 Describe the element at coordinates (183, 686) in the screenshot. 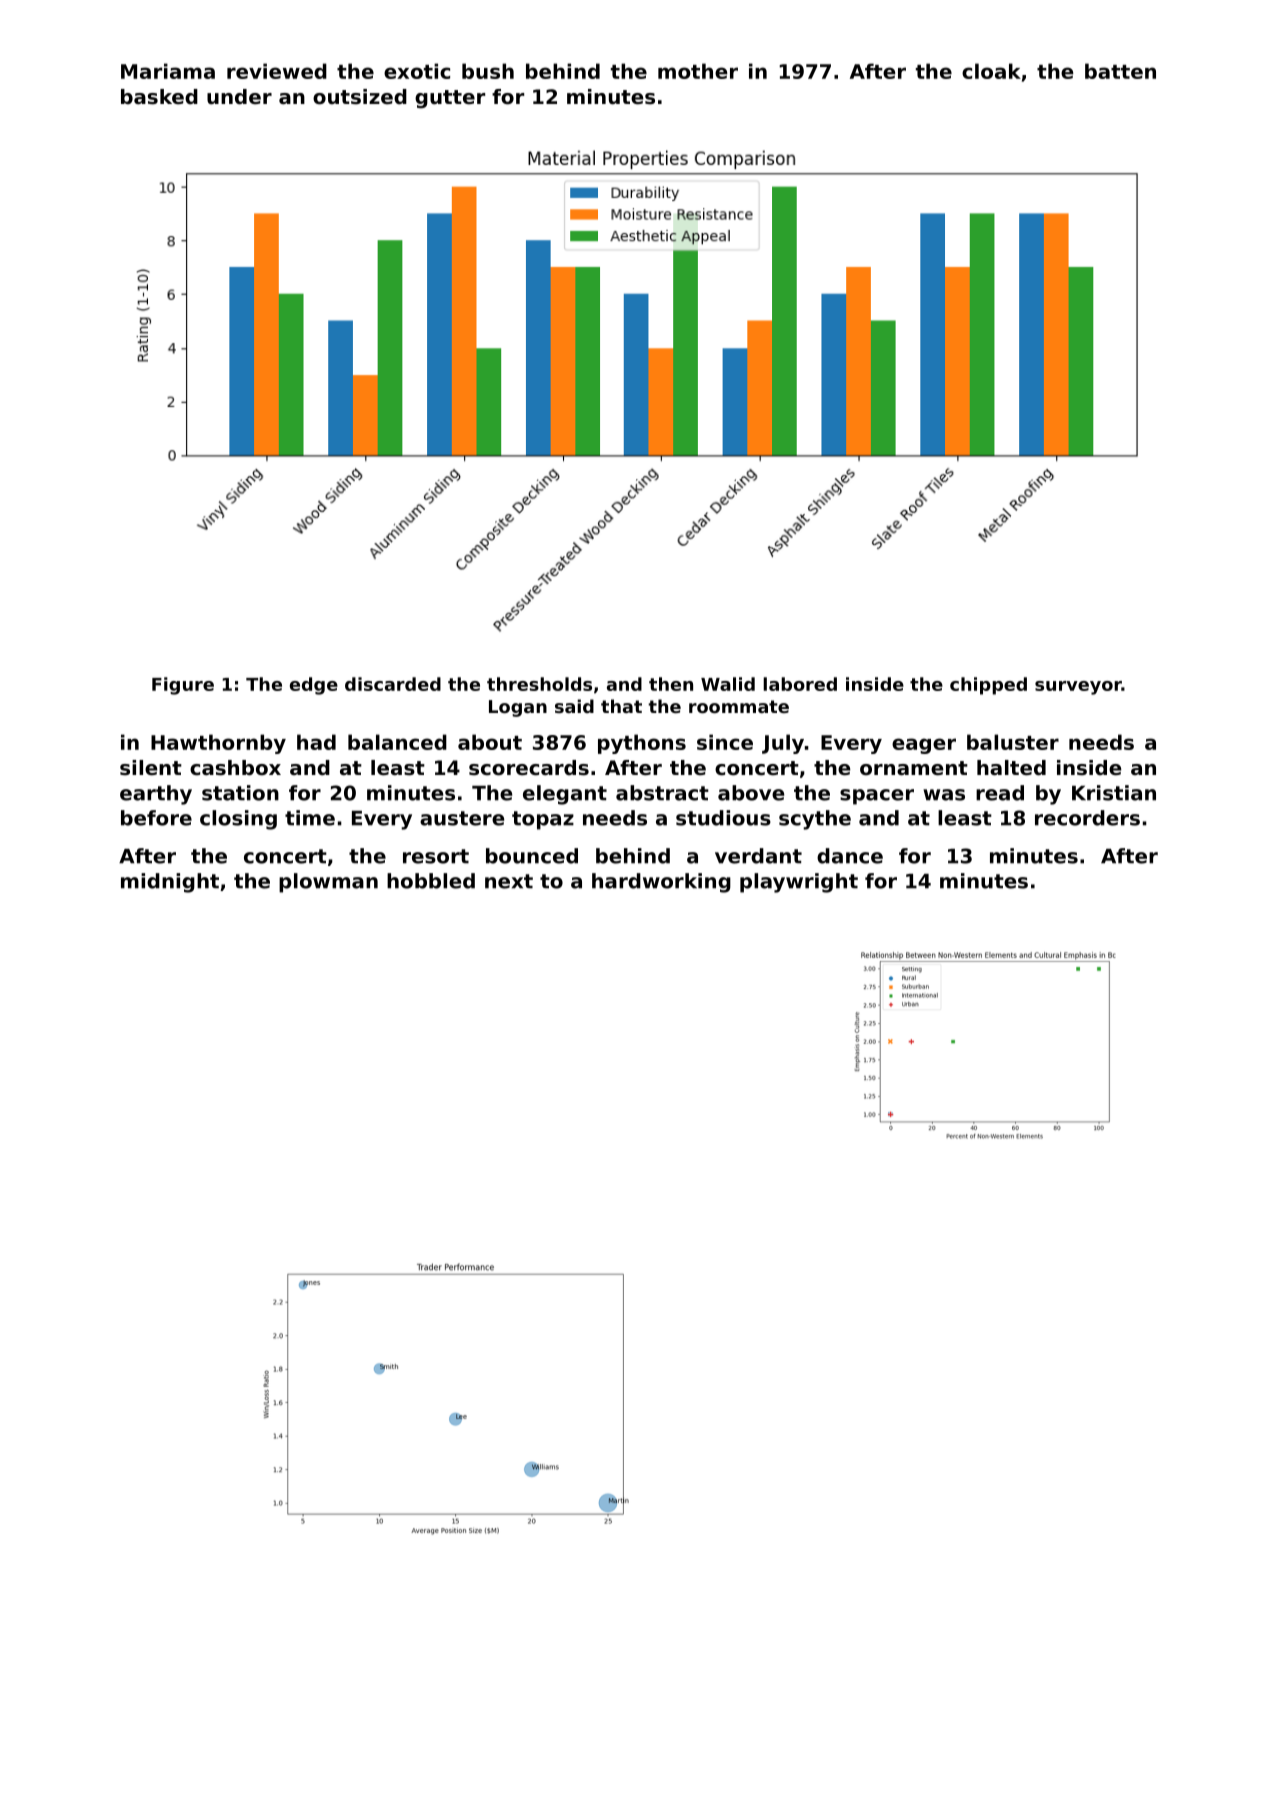

I see `Figure` at that location.
